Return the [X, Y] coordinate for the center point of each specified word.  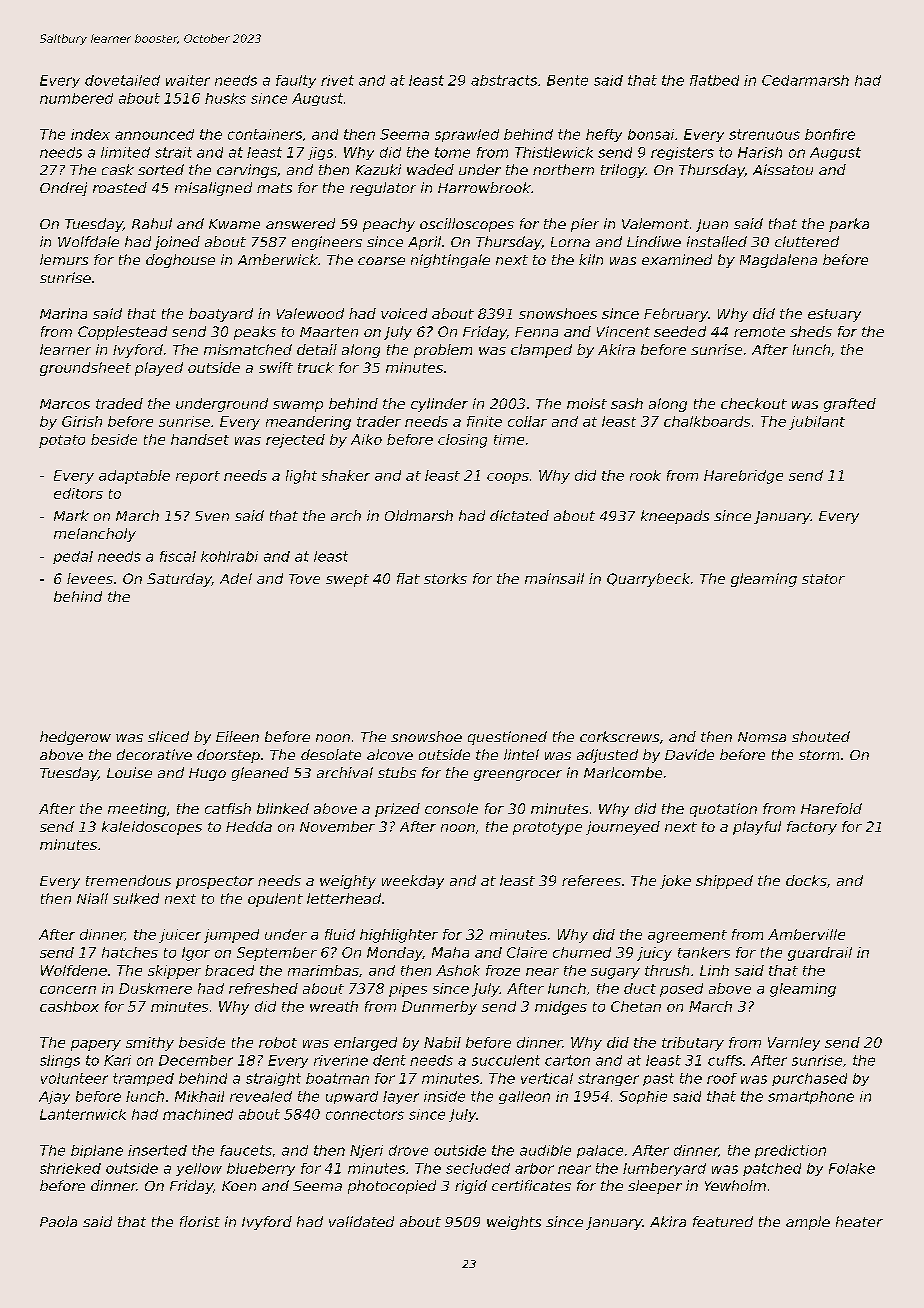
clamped [541, 351]
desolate [331, 754]
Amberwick [278, 259]
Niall [92, 898]
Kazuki [378, 169]
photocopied [392, 1187]
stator [823, 579]
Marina [63, 313]
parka [849, 225]
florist [200, 1221]
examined [677, 259]
